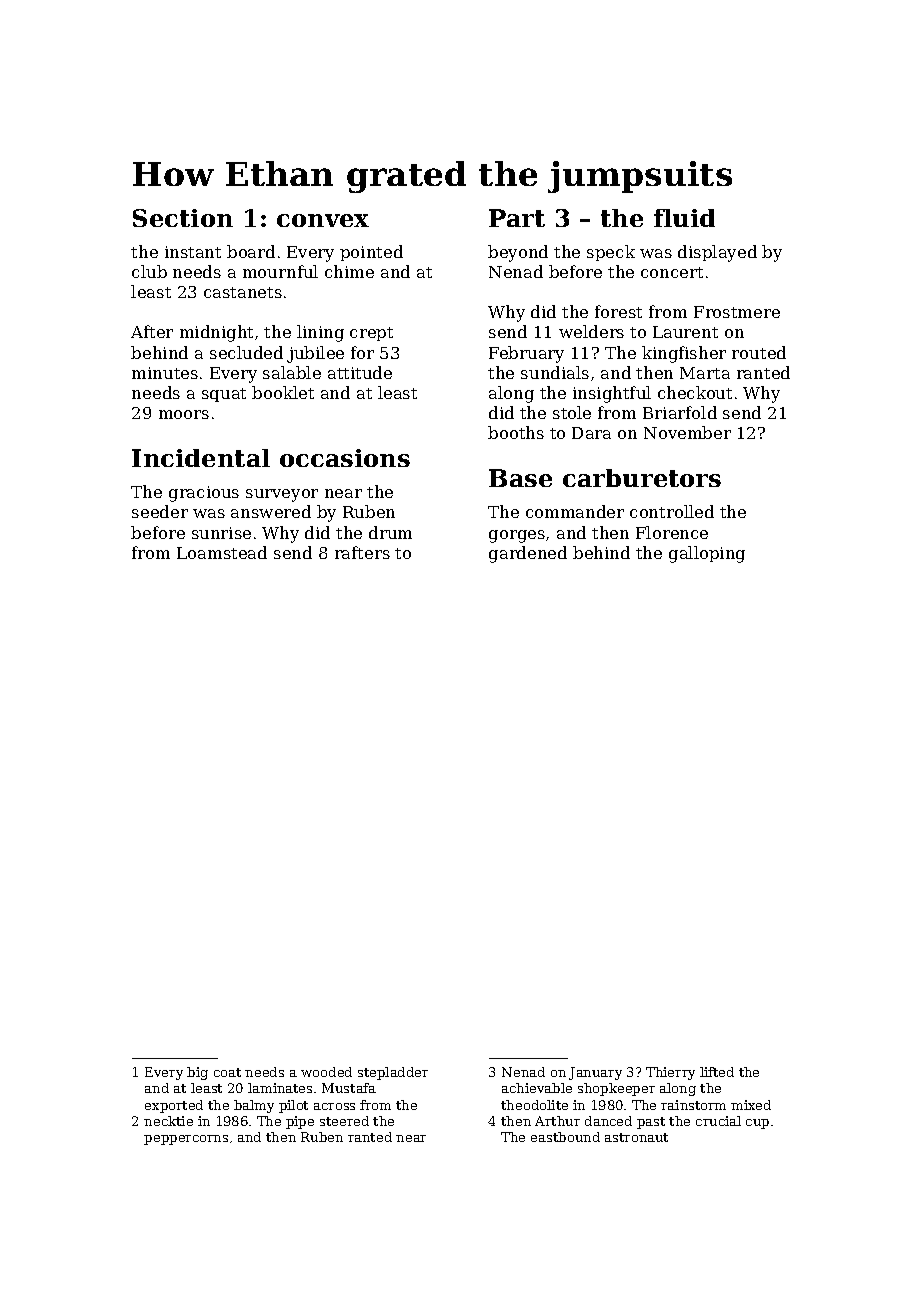 The width and height of the page is (924, 1311). I want to click on big, so click(197, 1073).
